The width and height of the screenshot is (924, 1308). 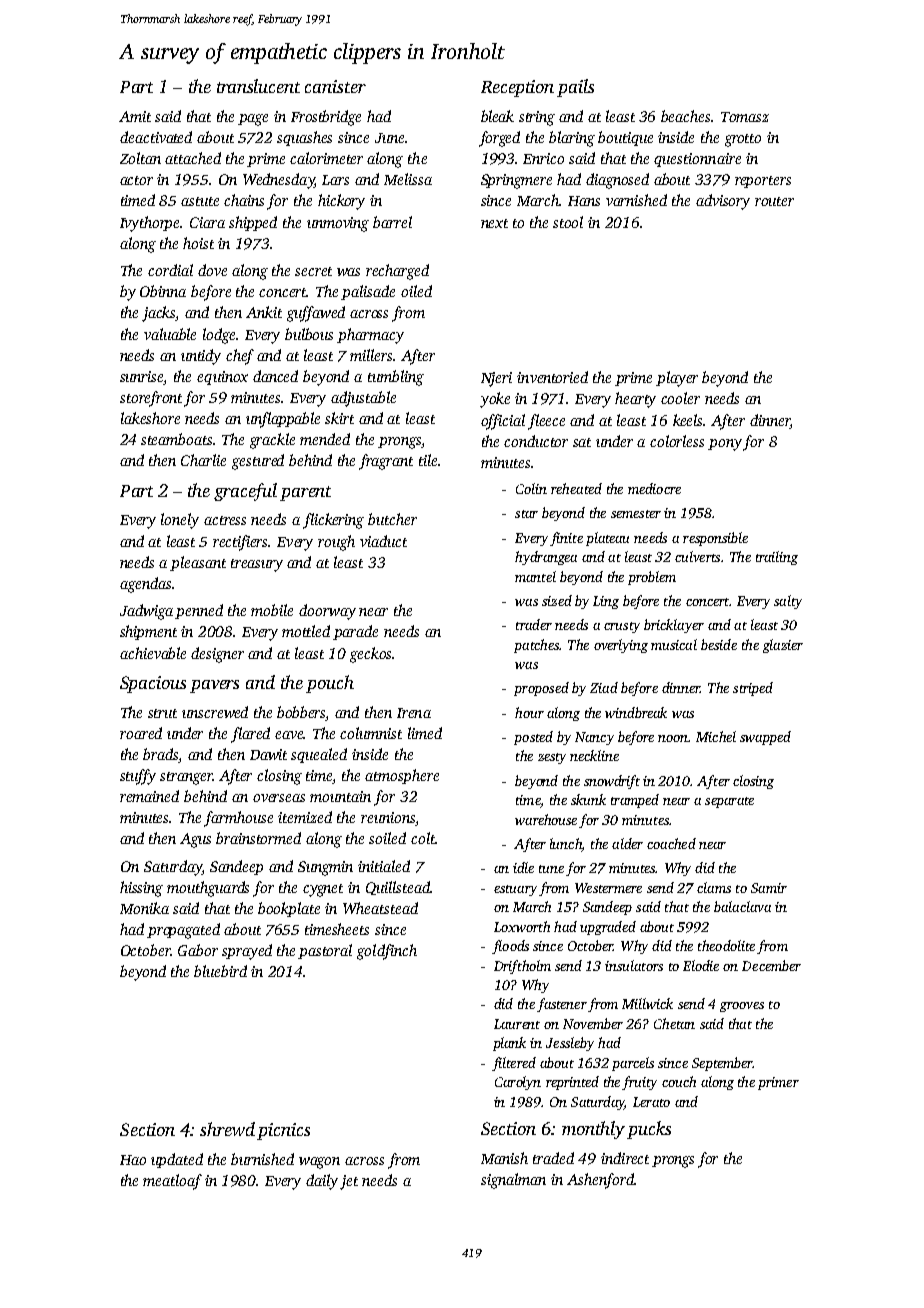 I want to click on indirect, so click(x=625, y=1158).
